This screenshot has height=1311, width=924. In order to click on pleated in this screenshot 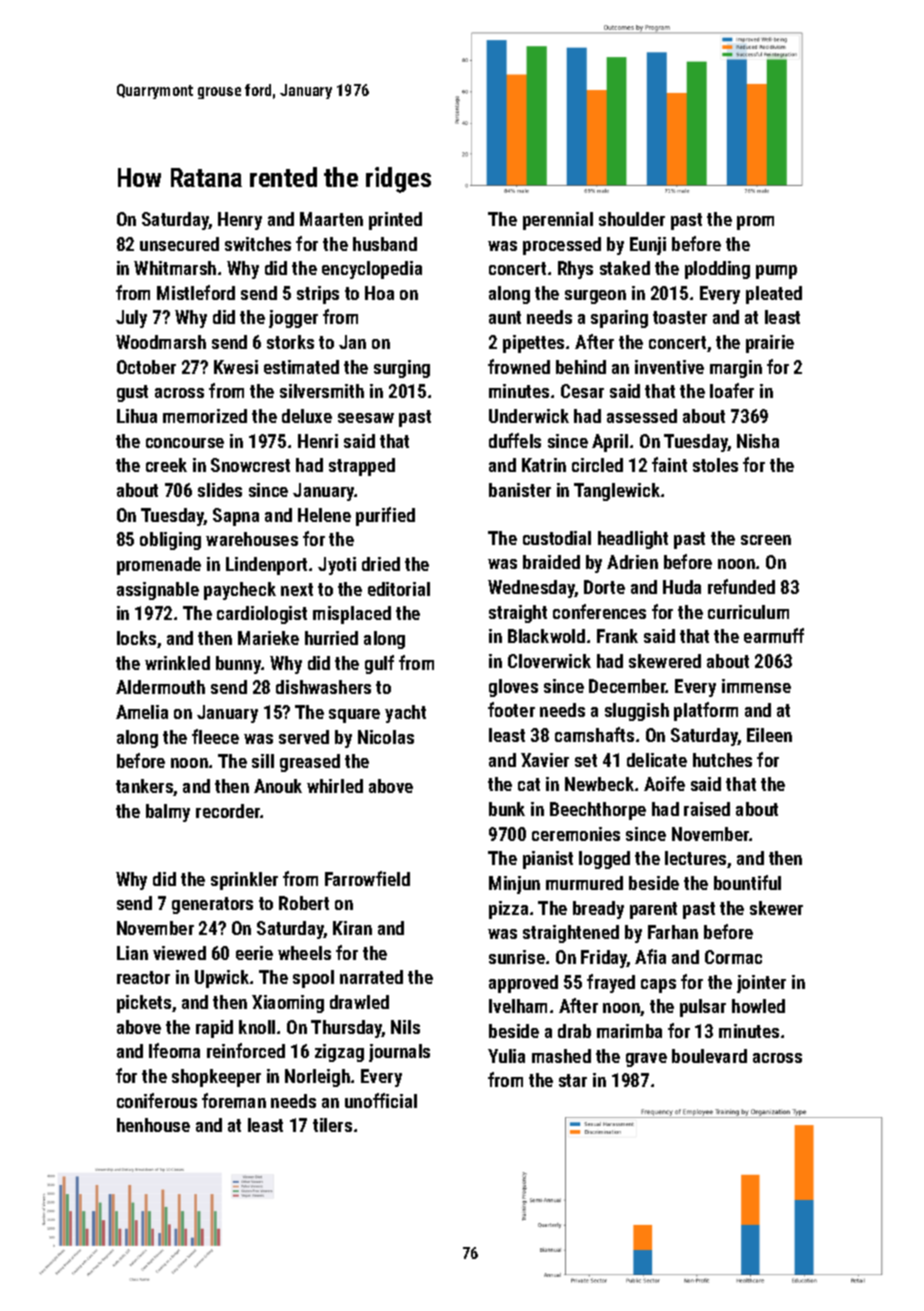, I will do `click(774, 295)`.
